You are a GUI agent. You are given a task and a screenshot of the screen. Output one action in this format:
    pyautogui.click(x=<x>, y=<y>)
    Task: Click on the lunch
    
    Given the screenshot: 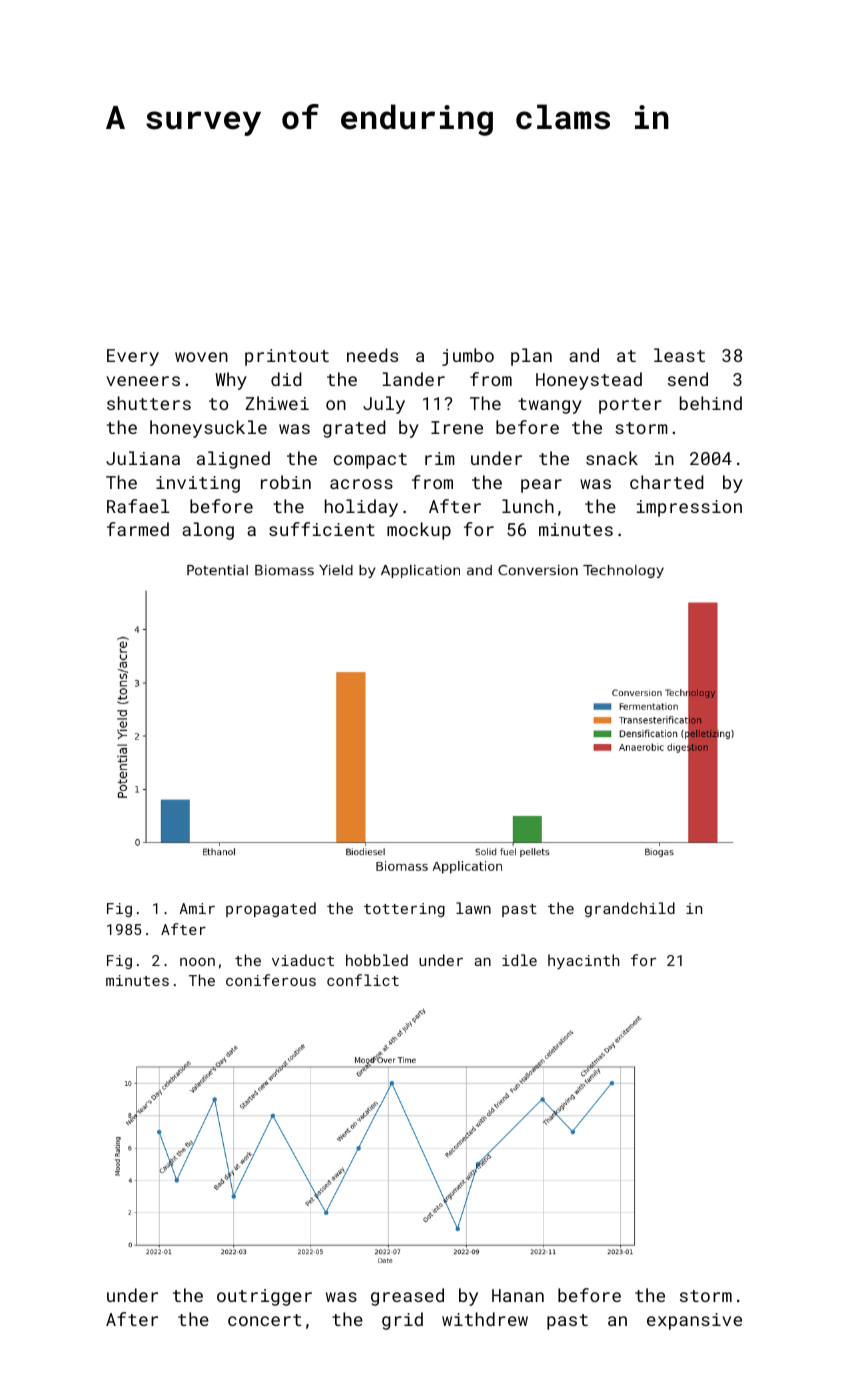 What is the action you would take?
    pyautogui.click(x=528, y=506)
